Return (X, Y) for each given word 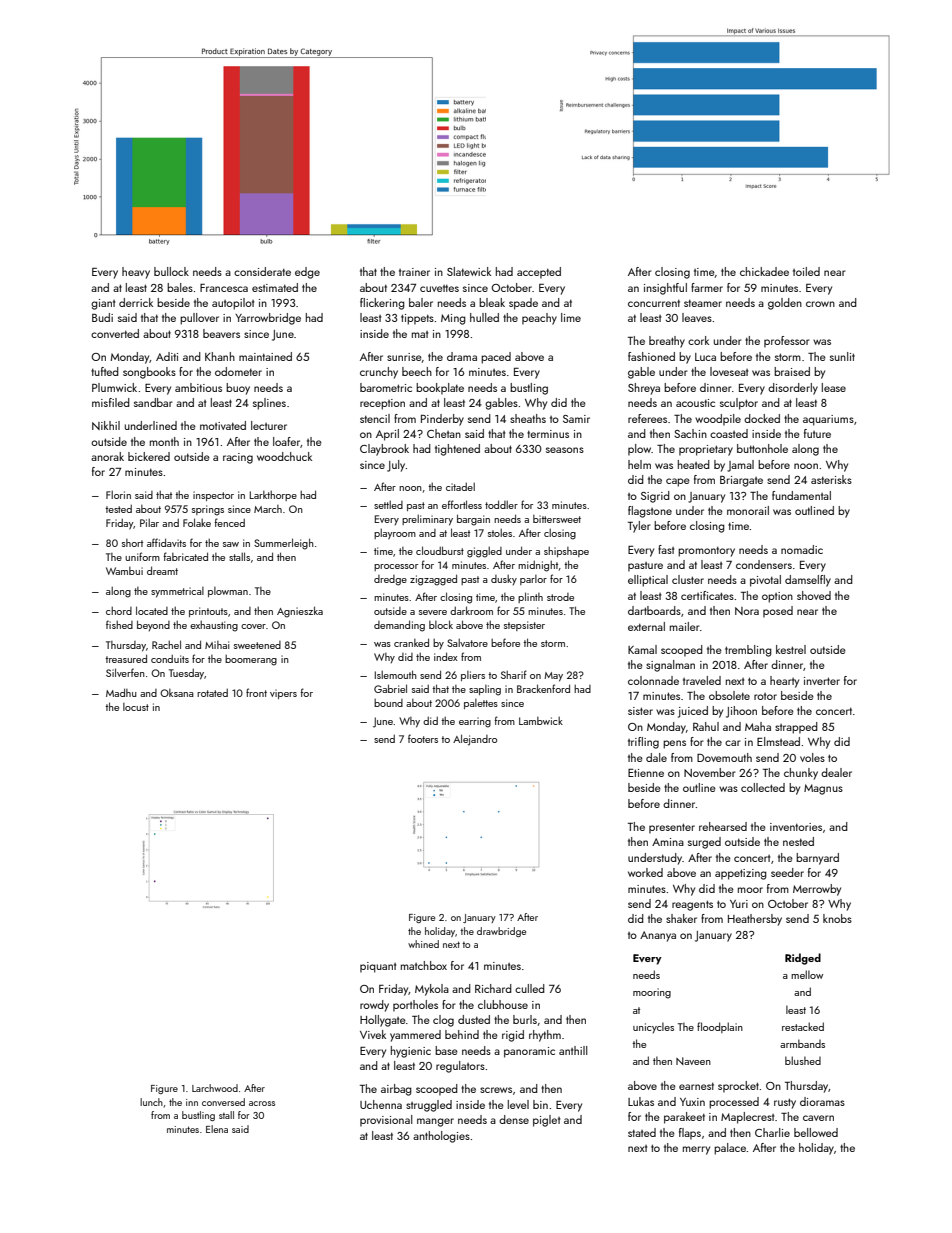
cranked (411, 642)
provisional (386, 1121)
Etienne (646, 773)
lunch (151, 1102)
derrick (136, 302)
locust (136, 707)
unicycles (653, 1027)
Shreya (644, 389)
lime (571, 317)
